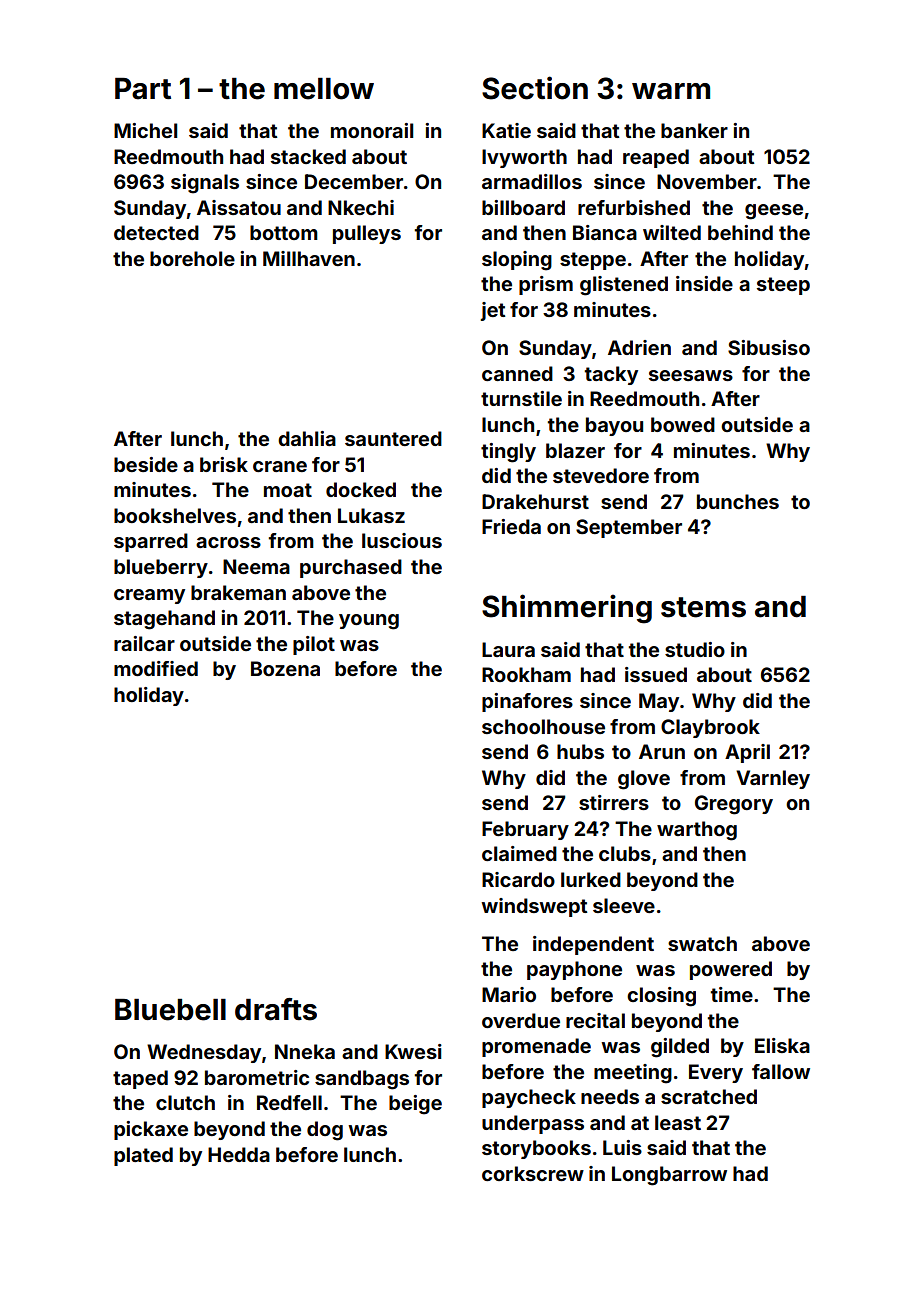  I want to click on payphone, so click(574, 970).
